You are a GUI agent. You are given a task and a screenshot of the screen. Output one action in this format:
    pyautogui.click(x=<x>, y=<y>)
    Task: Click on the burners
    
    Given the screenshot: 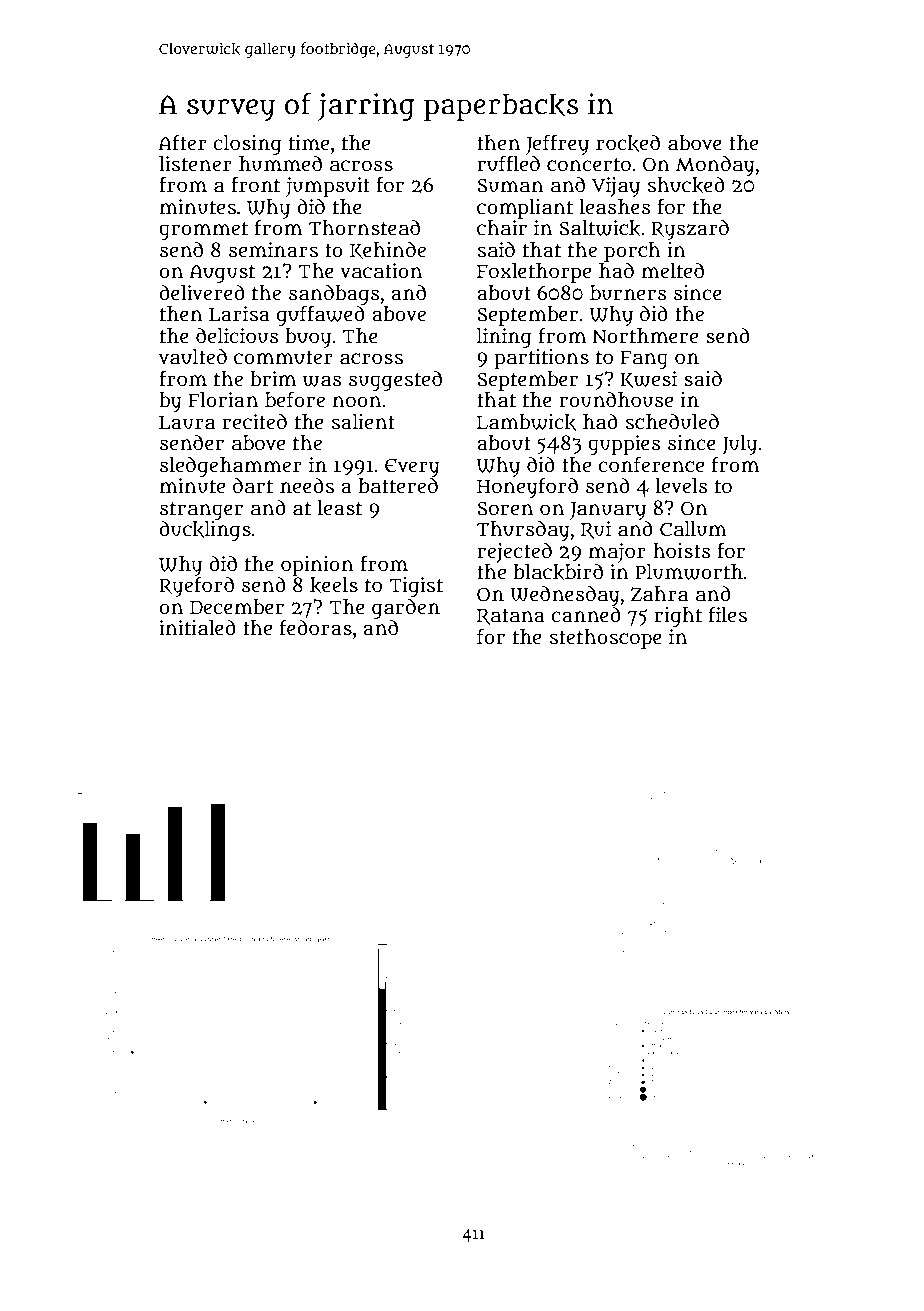 What is the action you would take?
    pyautogui.click(x=628, y=293)
